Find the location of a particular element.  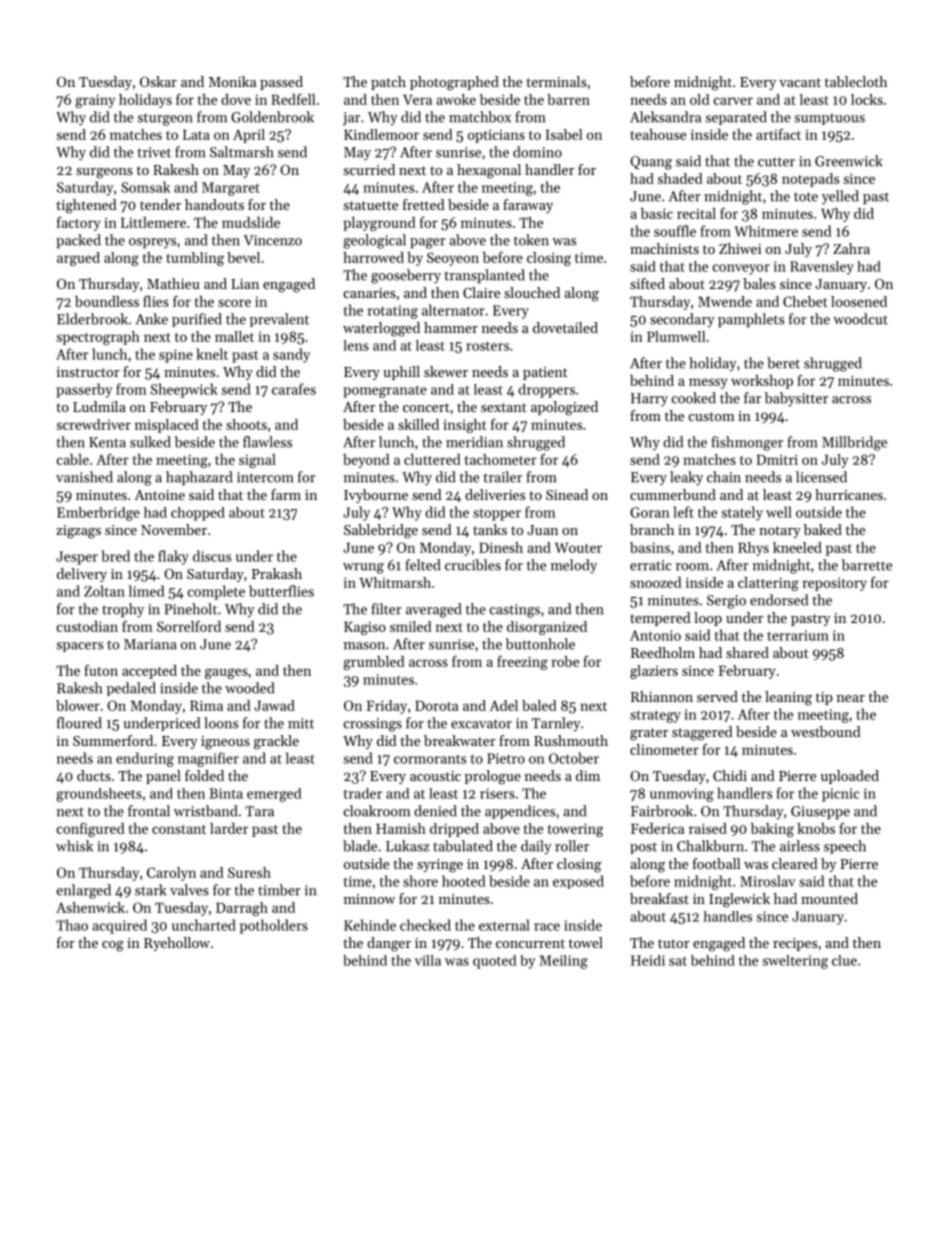

towering is located at coordinates (576, 830).
